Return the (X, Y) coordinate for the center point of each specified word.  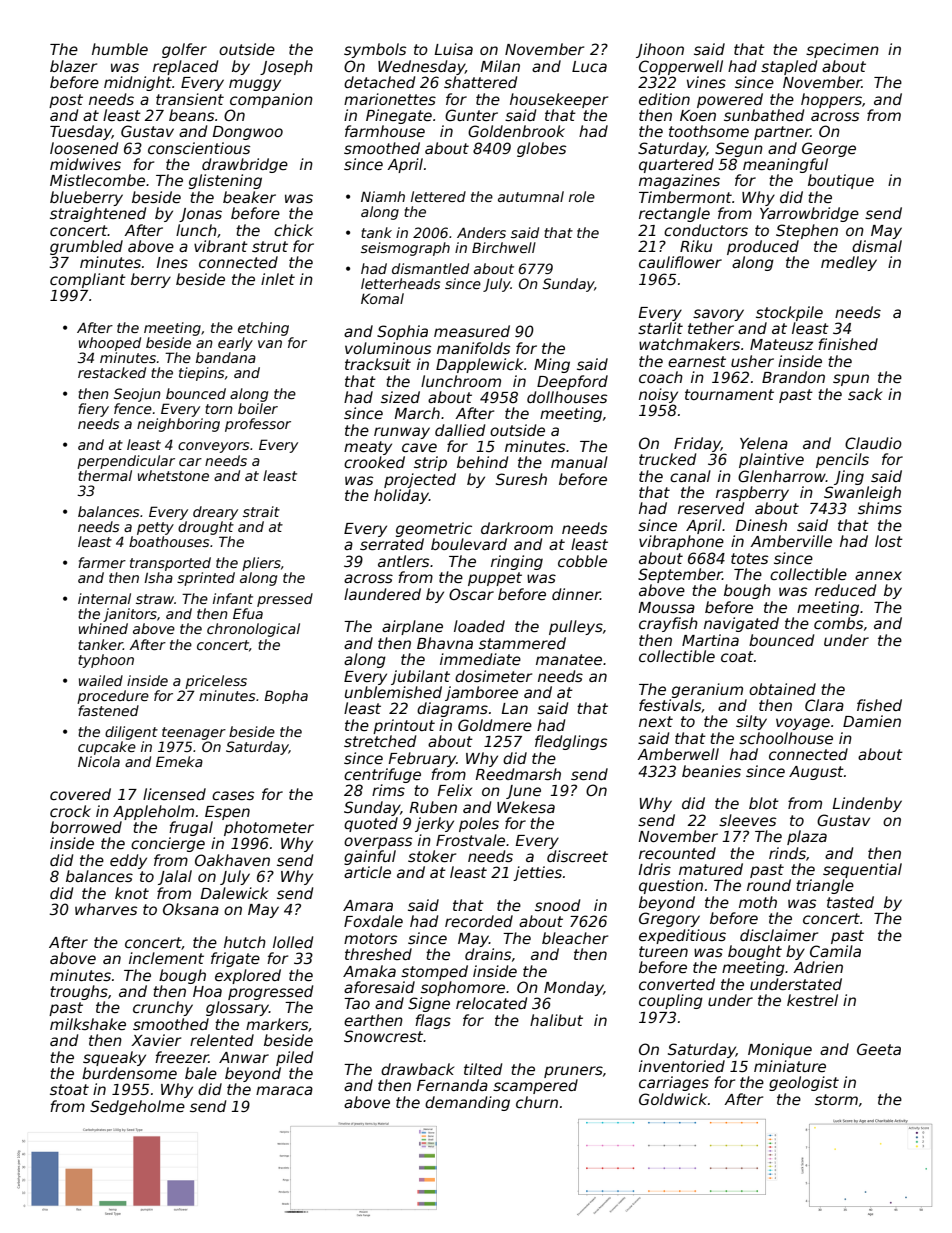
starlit (660, 328)
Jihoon (660, 50)
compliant (88, 280)
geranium (707, 690)
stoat (69, 1089)
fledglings (571, 742)
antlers (403, 561)
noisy (658, 395)
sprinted (206, 579)
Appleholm (153, 812)
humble (120, 49)
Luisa (453, 49)
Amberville (791, 541)
